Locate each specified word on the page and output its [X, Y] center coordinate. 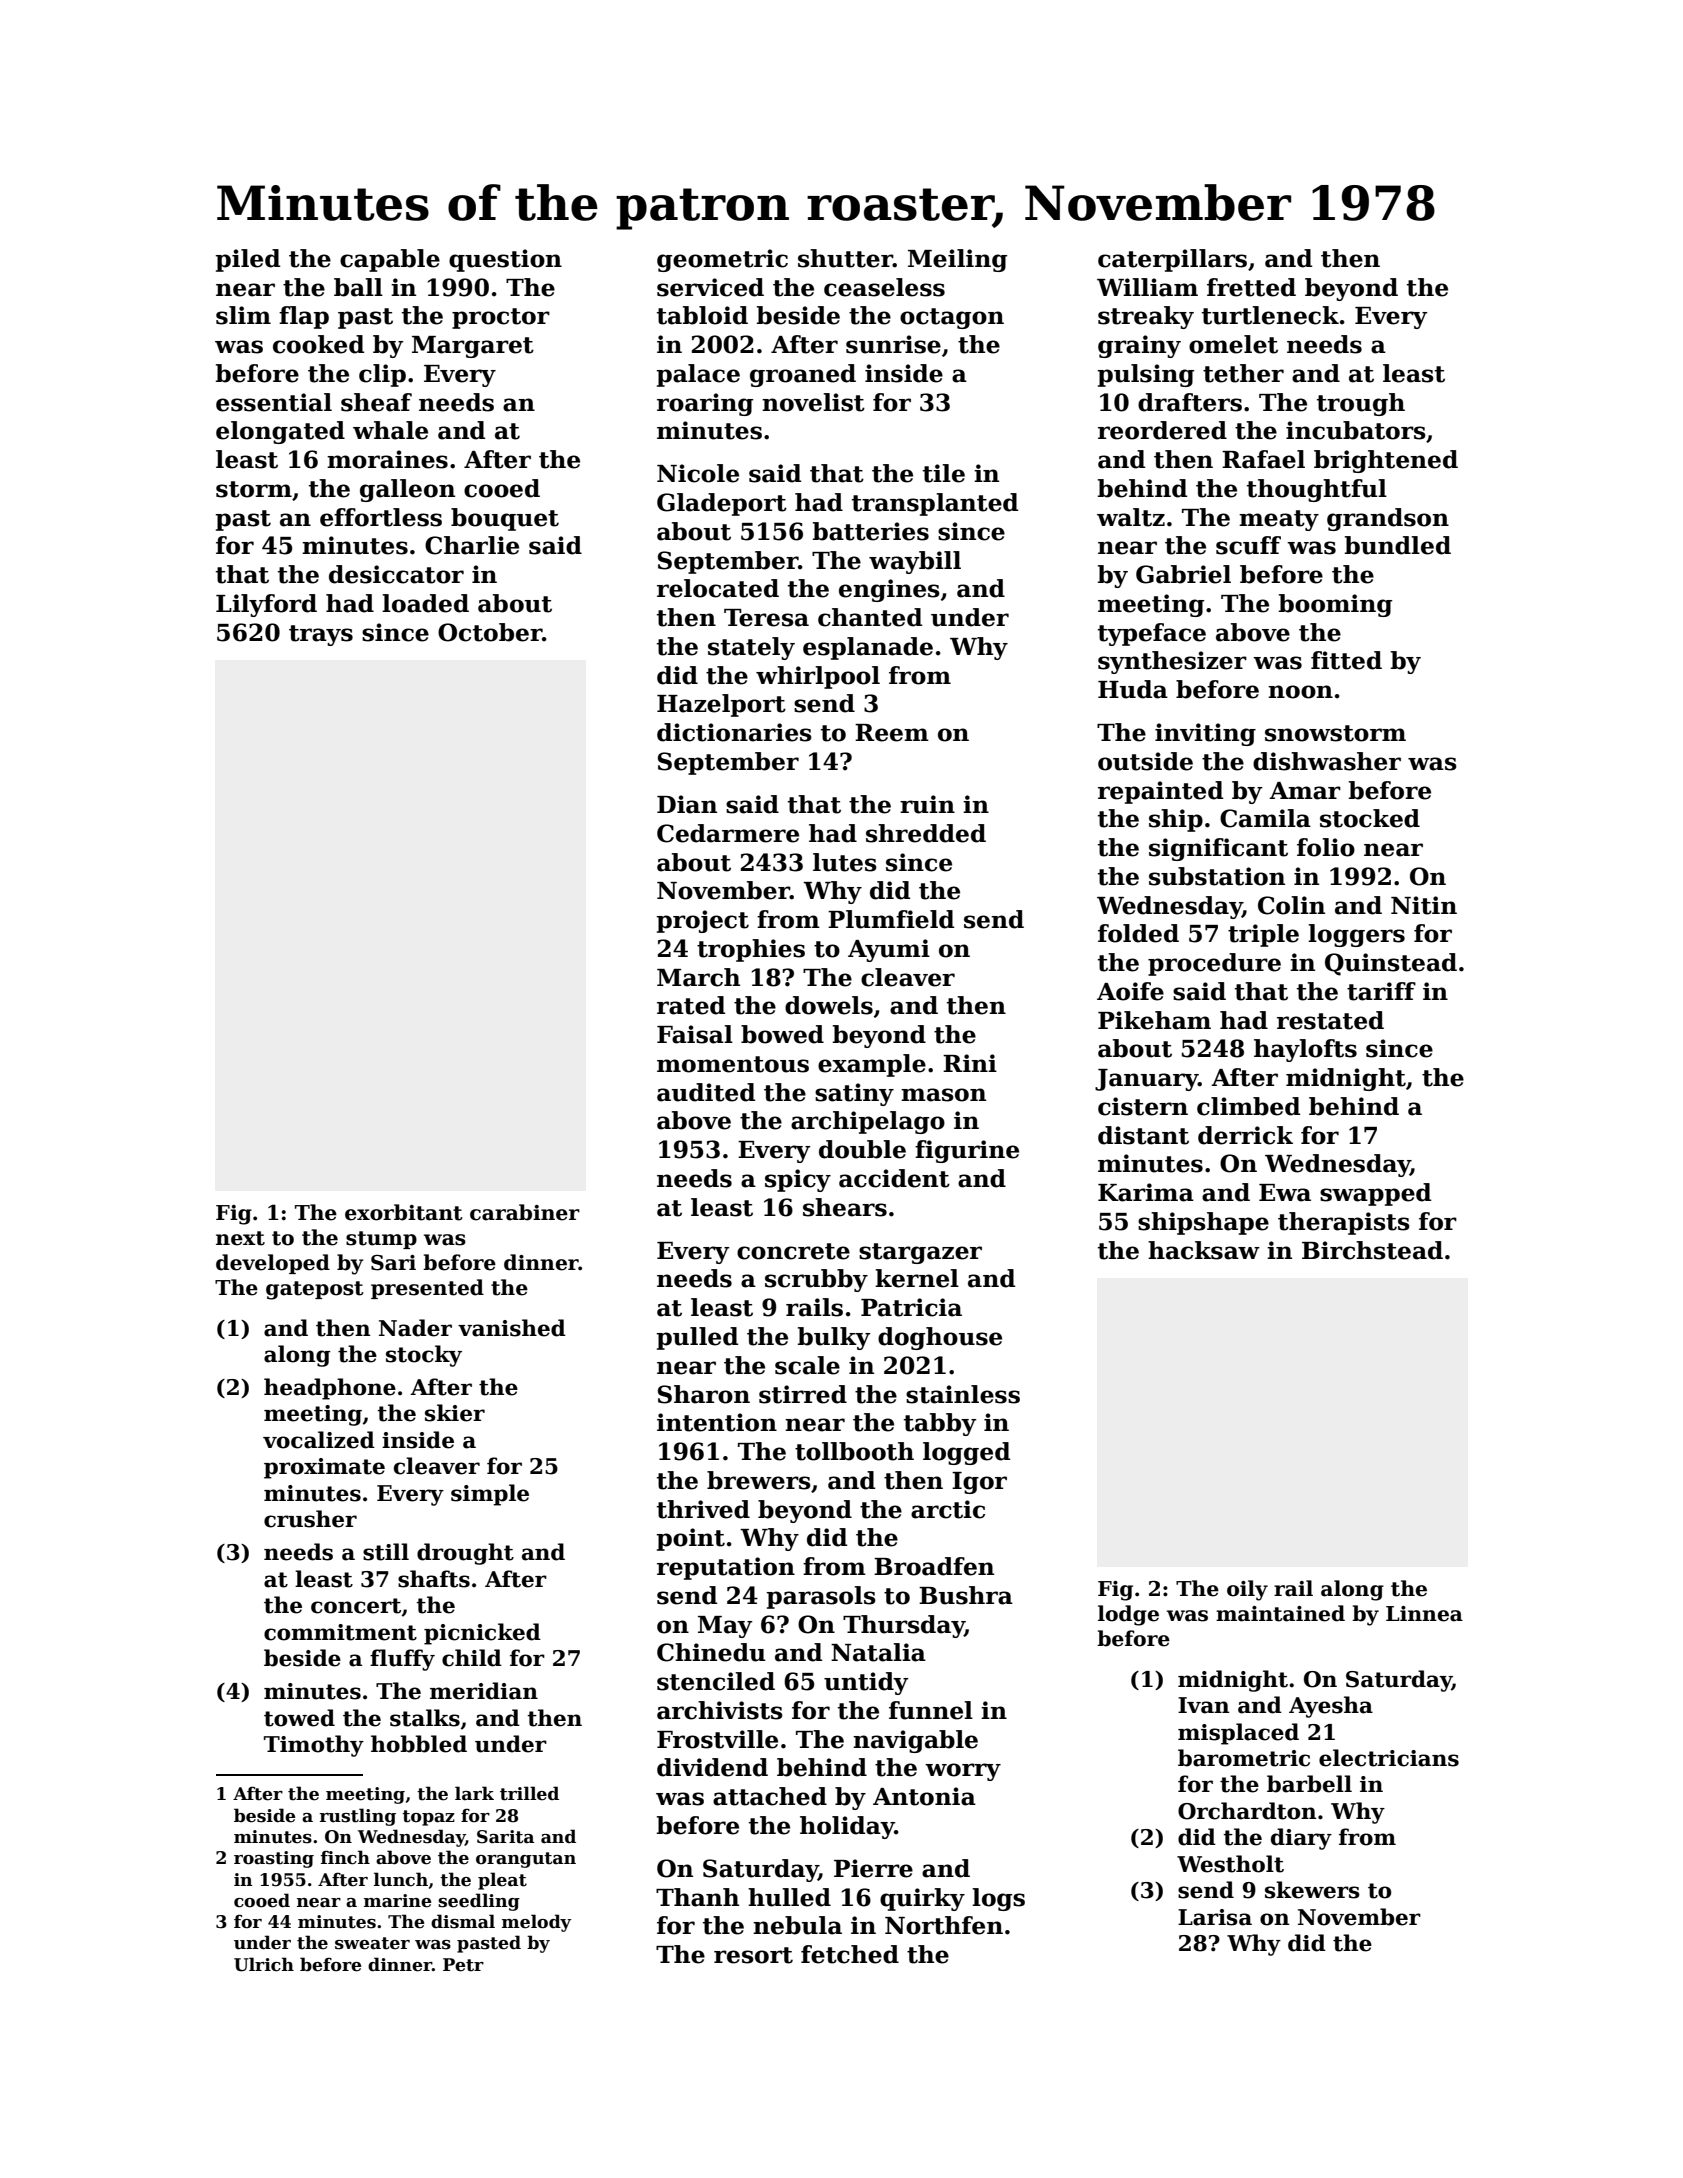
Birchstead [1372, 1250]
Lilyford [266, 605]
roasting [274, 1859]
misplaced [1238, 1734]
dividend [712, 1767]
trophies [751, 950]
